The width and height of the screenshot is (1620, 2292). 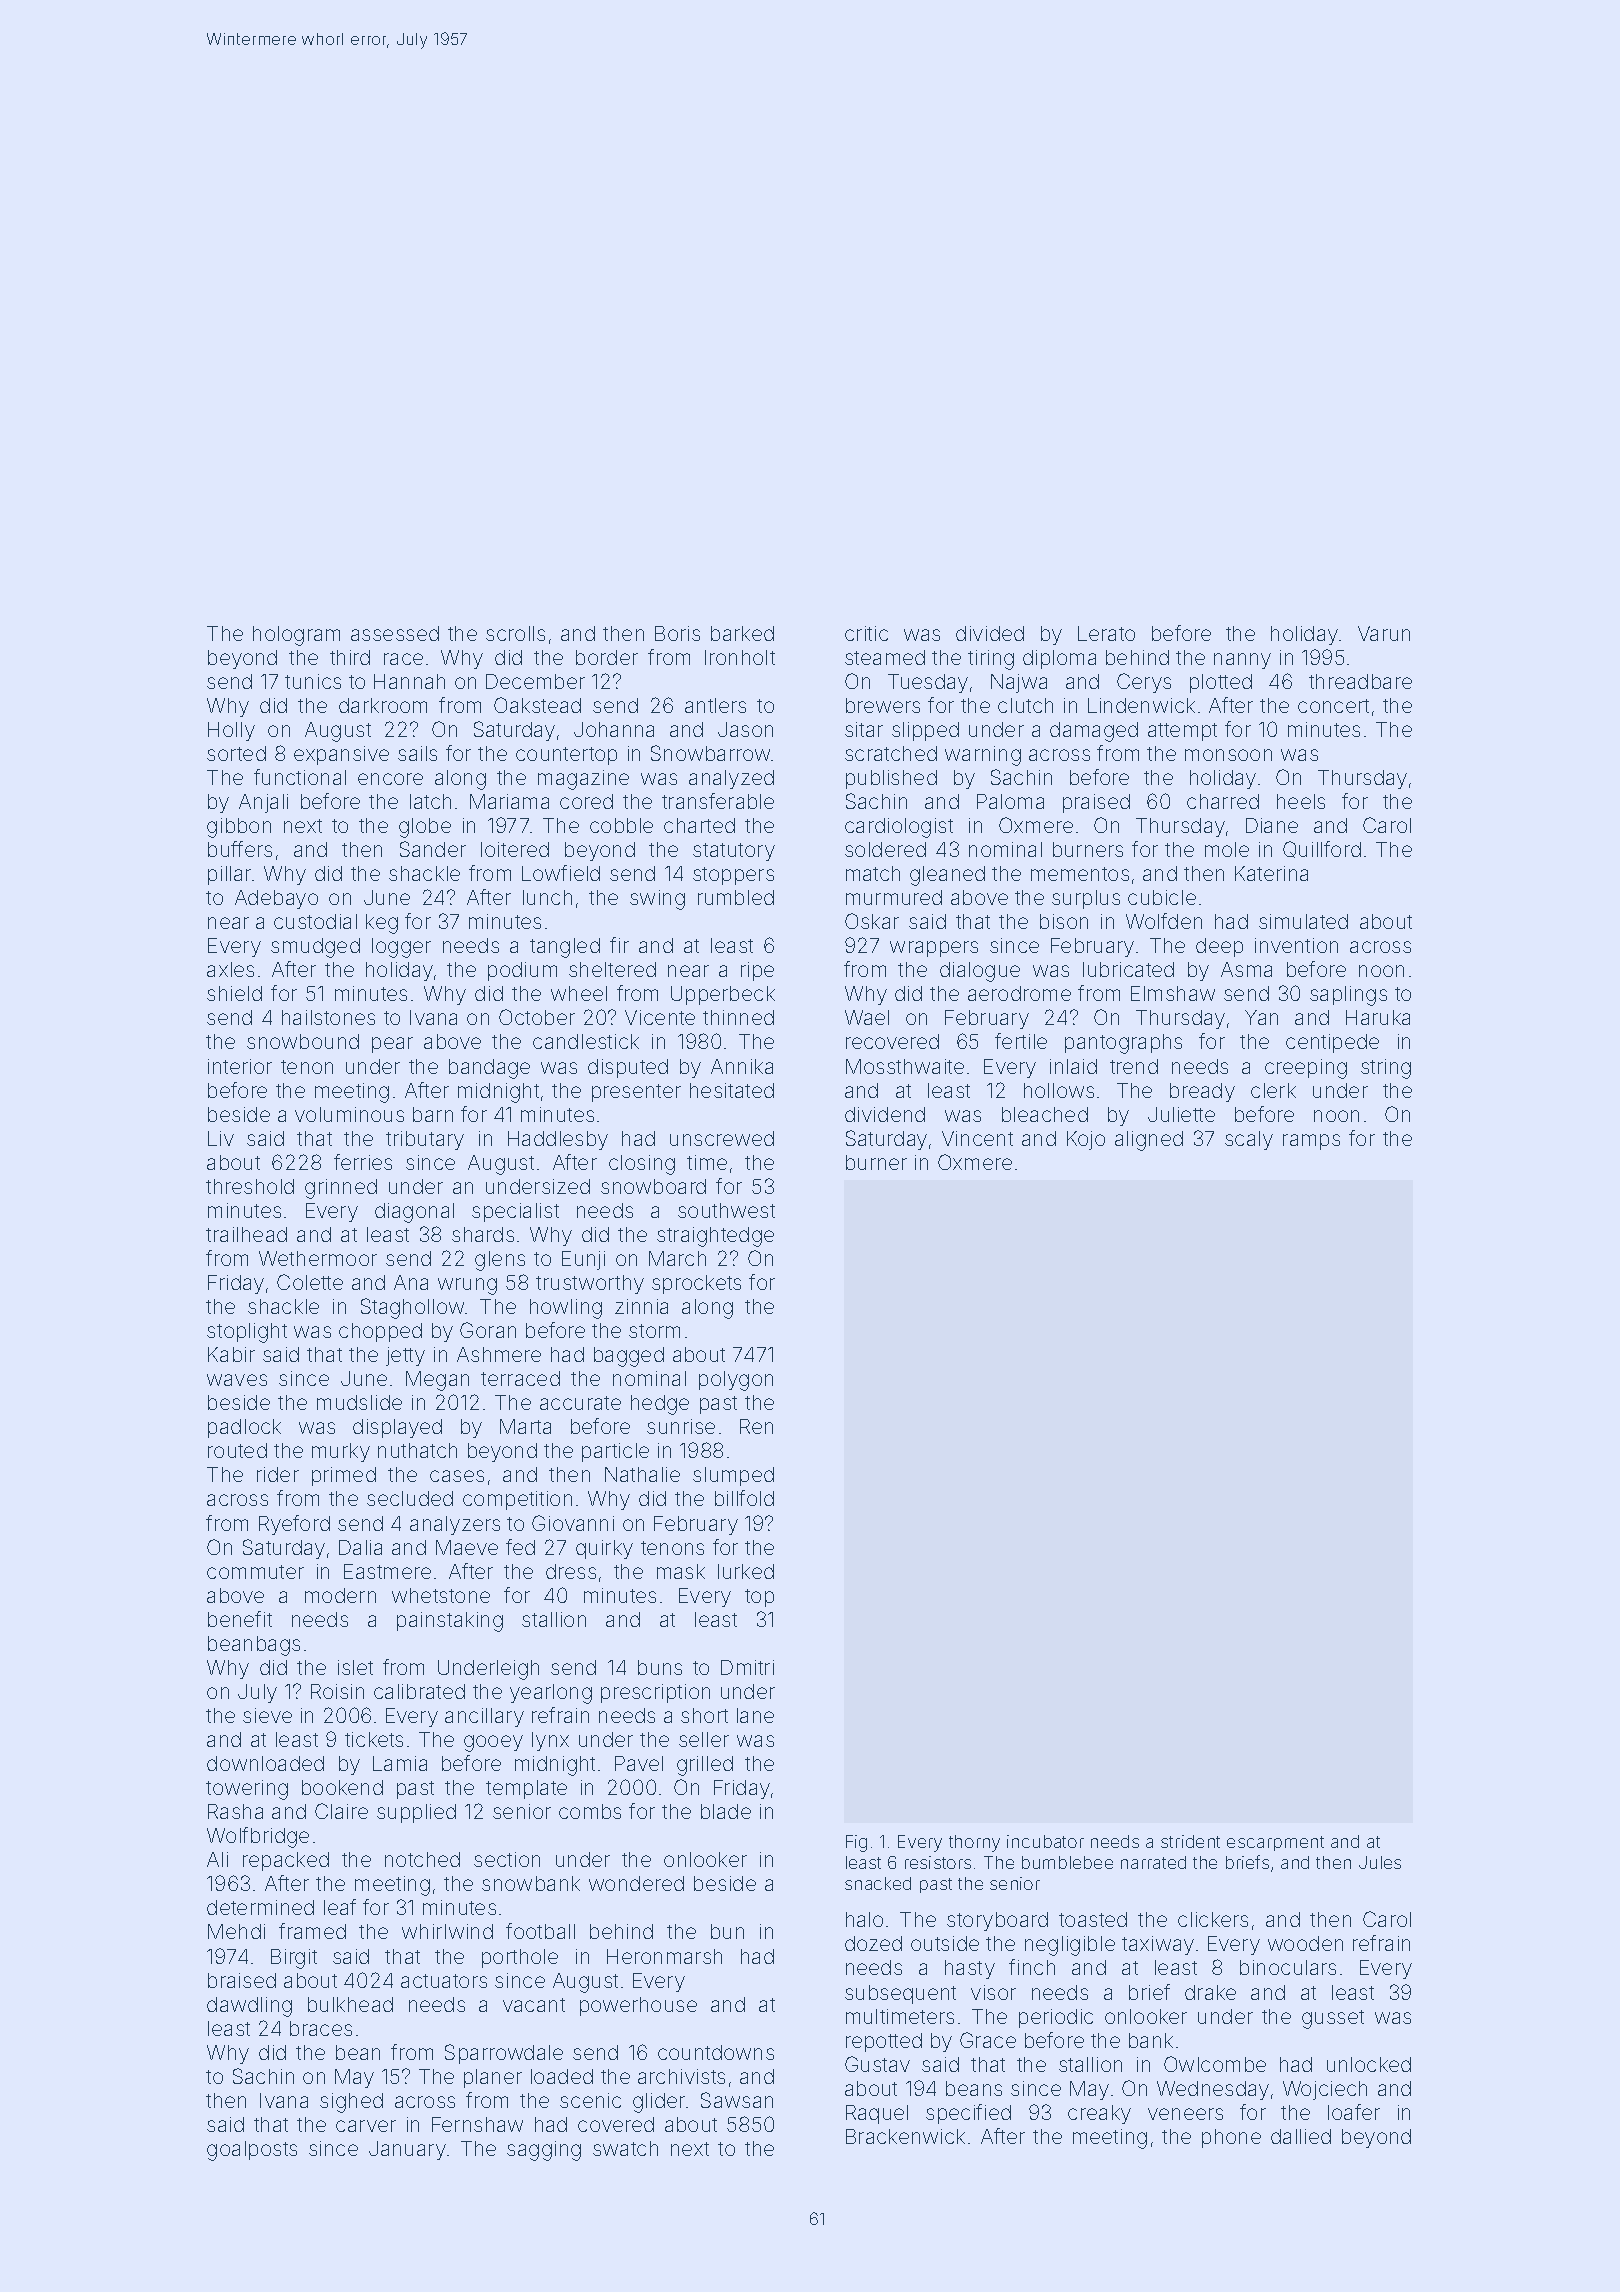 I want to click on competition, so click(x=517, y=1500).
